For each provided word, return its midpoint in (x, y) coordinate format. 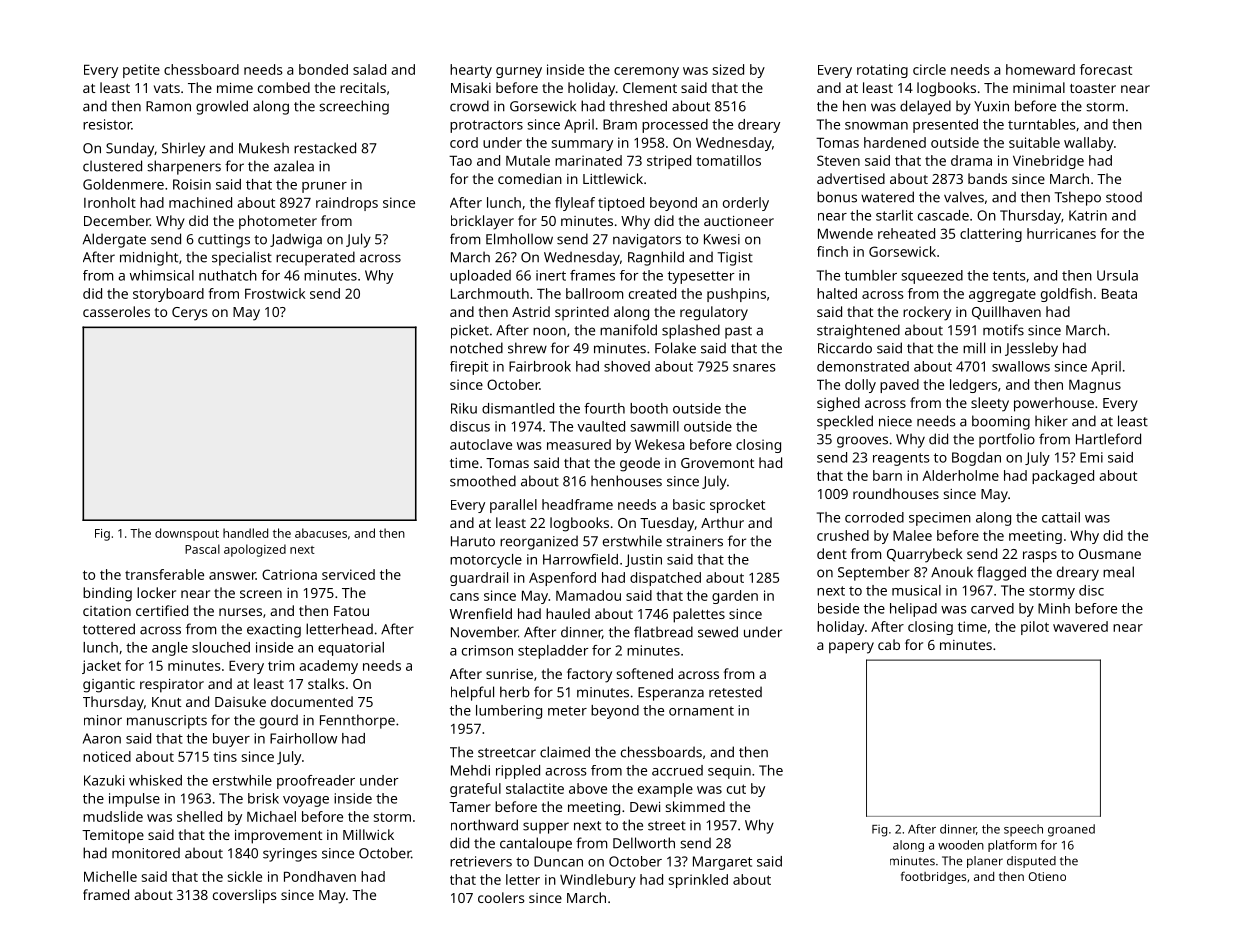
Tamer (470, 807)
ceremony (646, 72)
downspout (187, 534)
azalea (294, 166)
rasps (1040, 557)
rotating (882, 71)
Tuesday (667, 524)
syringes (290, 855)
